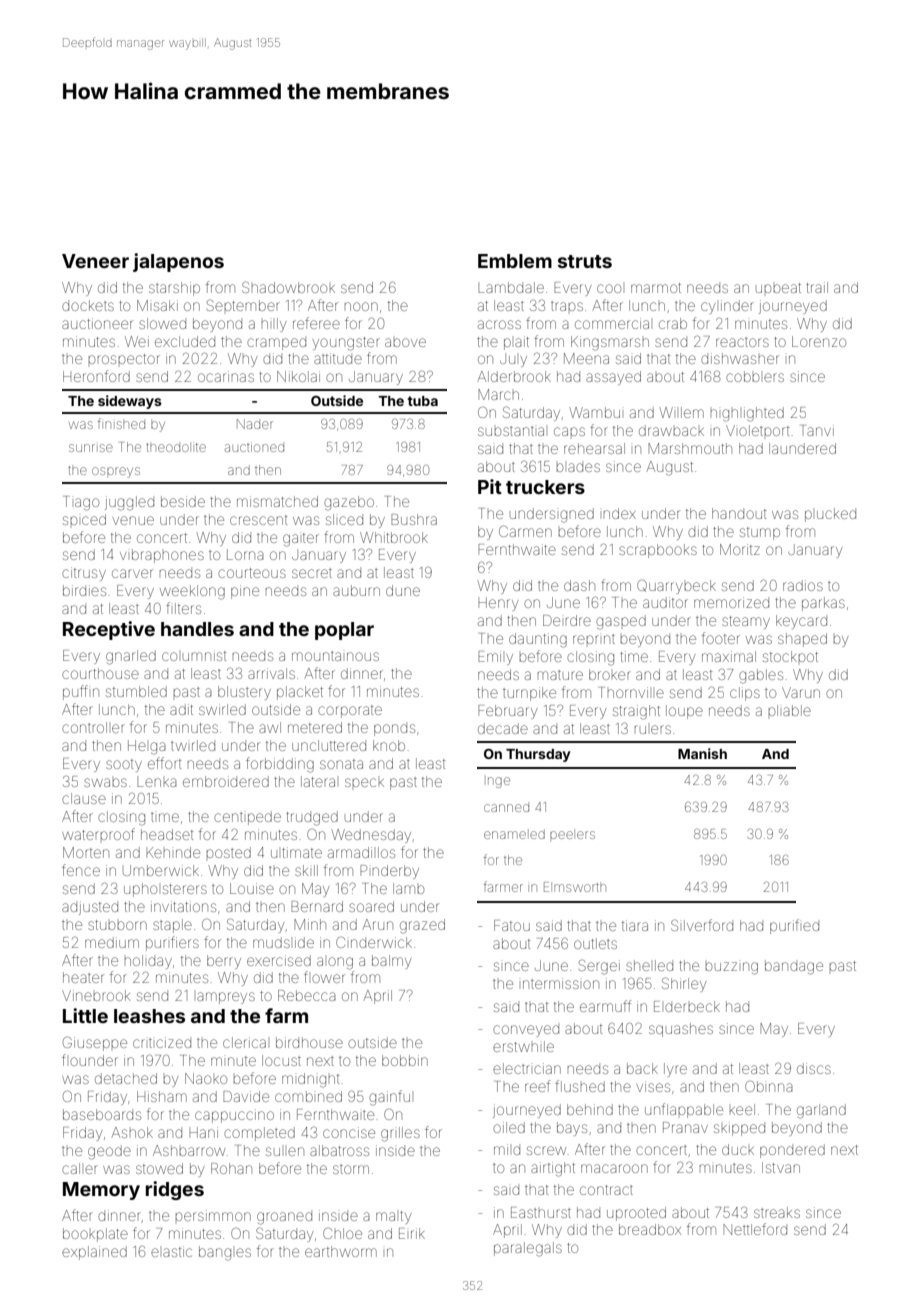 This page has width=924, height=1314. What do you see at coordinates (132, 573) in the page?
I see `carver` at bounding box center [132, 573].
